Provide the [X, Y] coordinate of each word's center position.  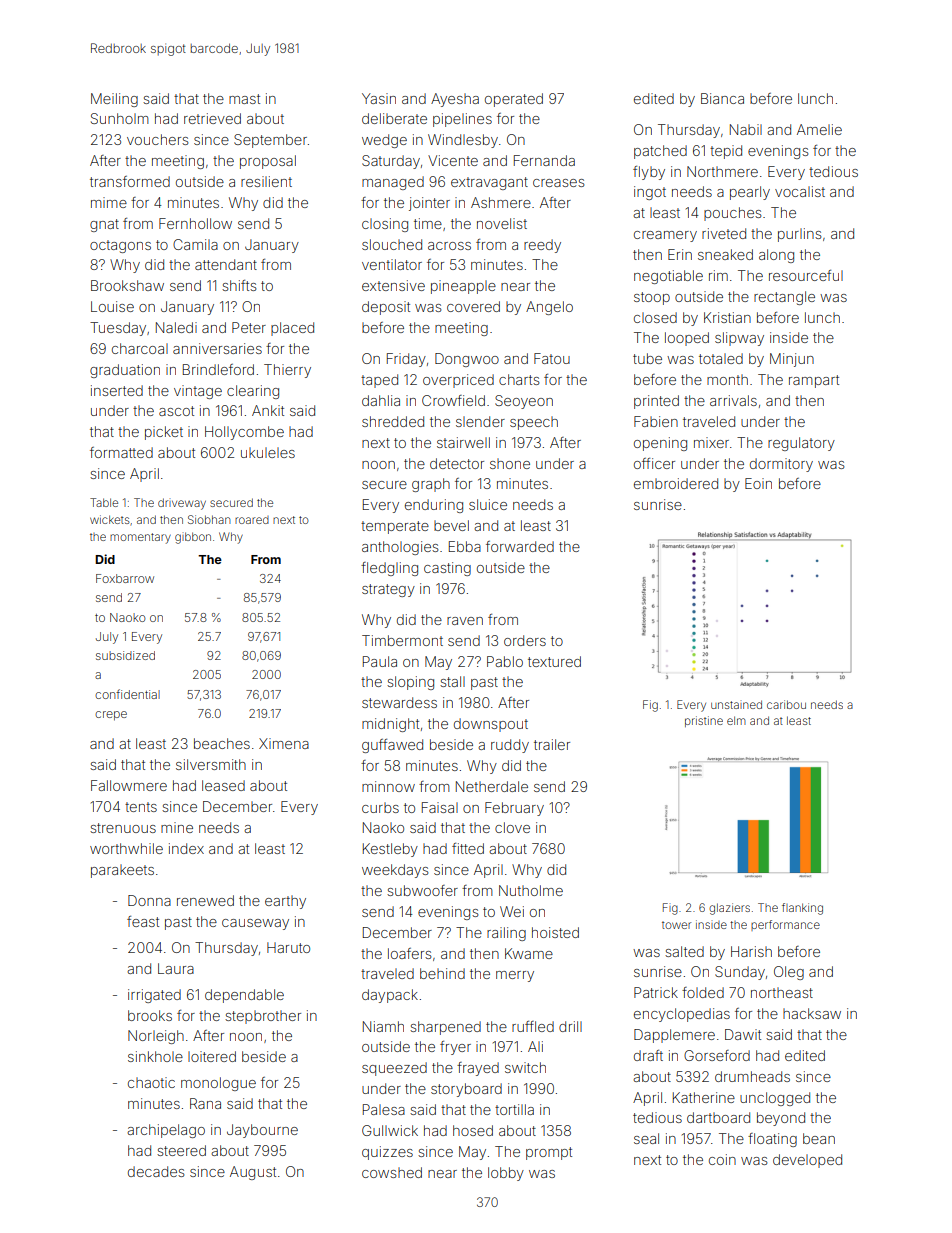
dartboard [718, 1117]
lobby [506, 1174]
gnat [104, 225]
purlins [800, 235]
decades [156, 1171]
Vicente [453, 160]
